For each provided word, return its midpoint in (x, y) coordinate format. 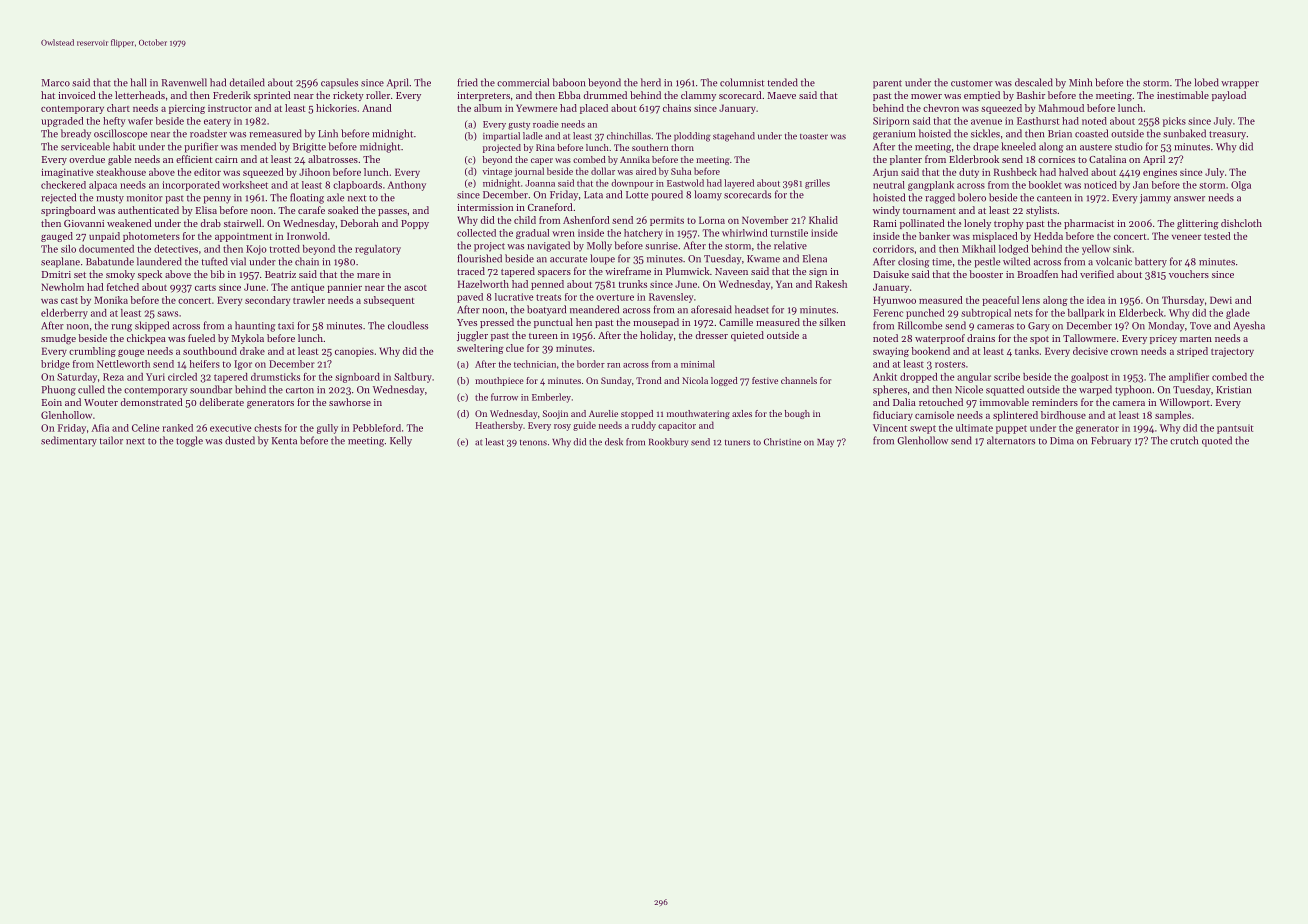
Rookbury (668, 442)
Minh (1080, 82)
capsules (339, 83)
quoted (1217, 441)
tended (783, 82)
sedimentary (69, 441)
